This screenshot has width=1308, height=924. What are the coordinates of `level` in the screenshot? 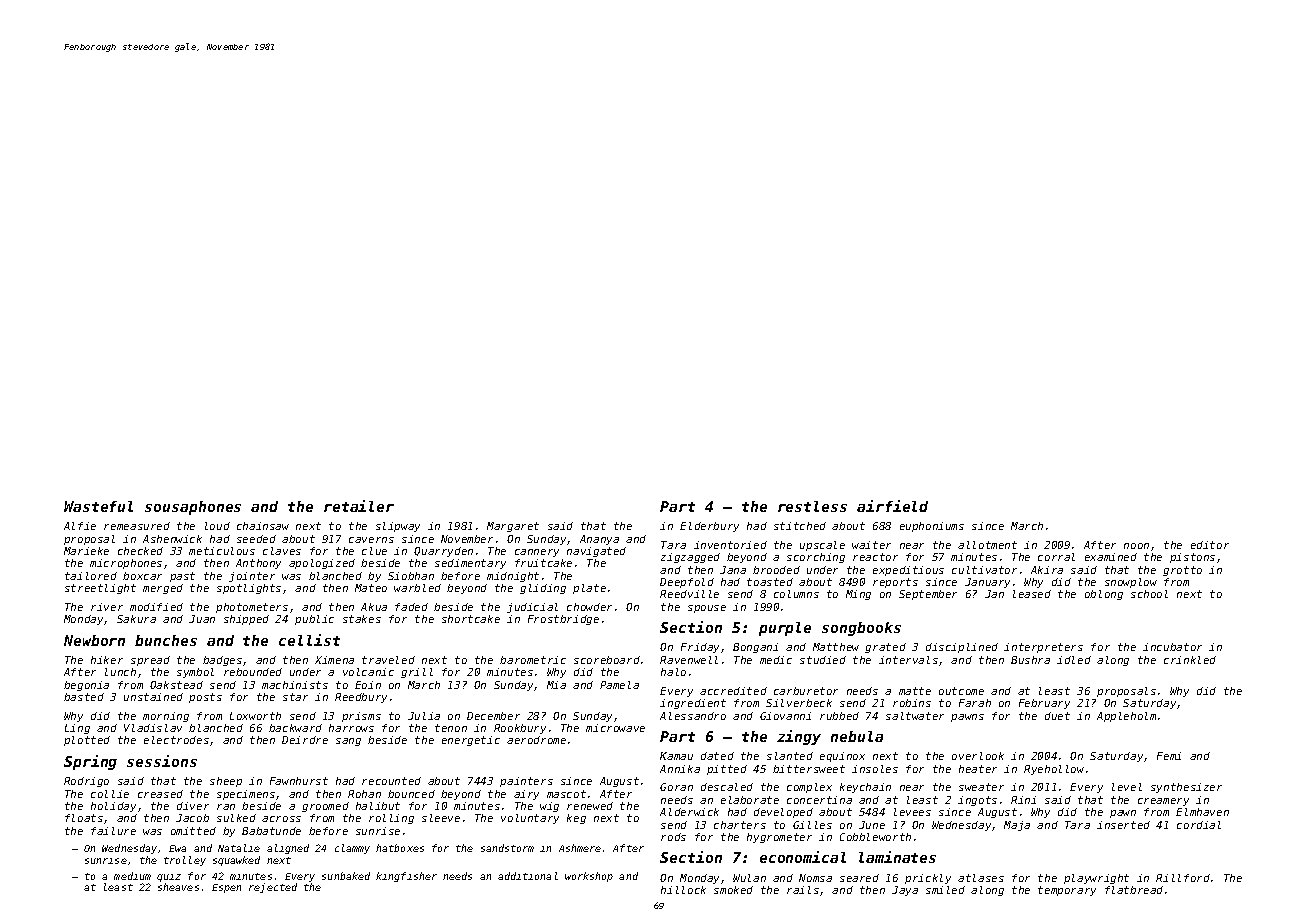 It's located at (1127, 787).
